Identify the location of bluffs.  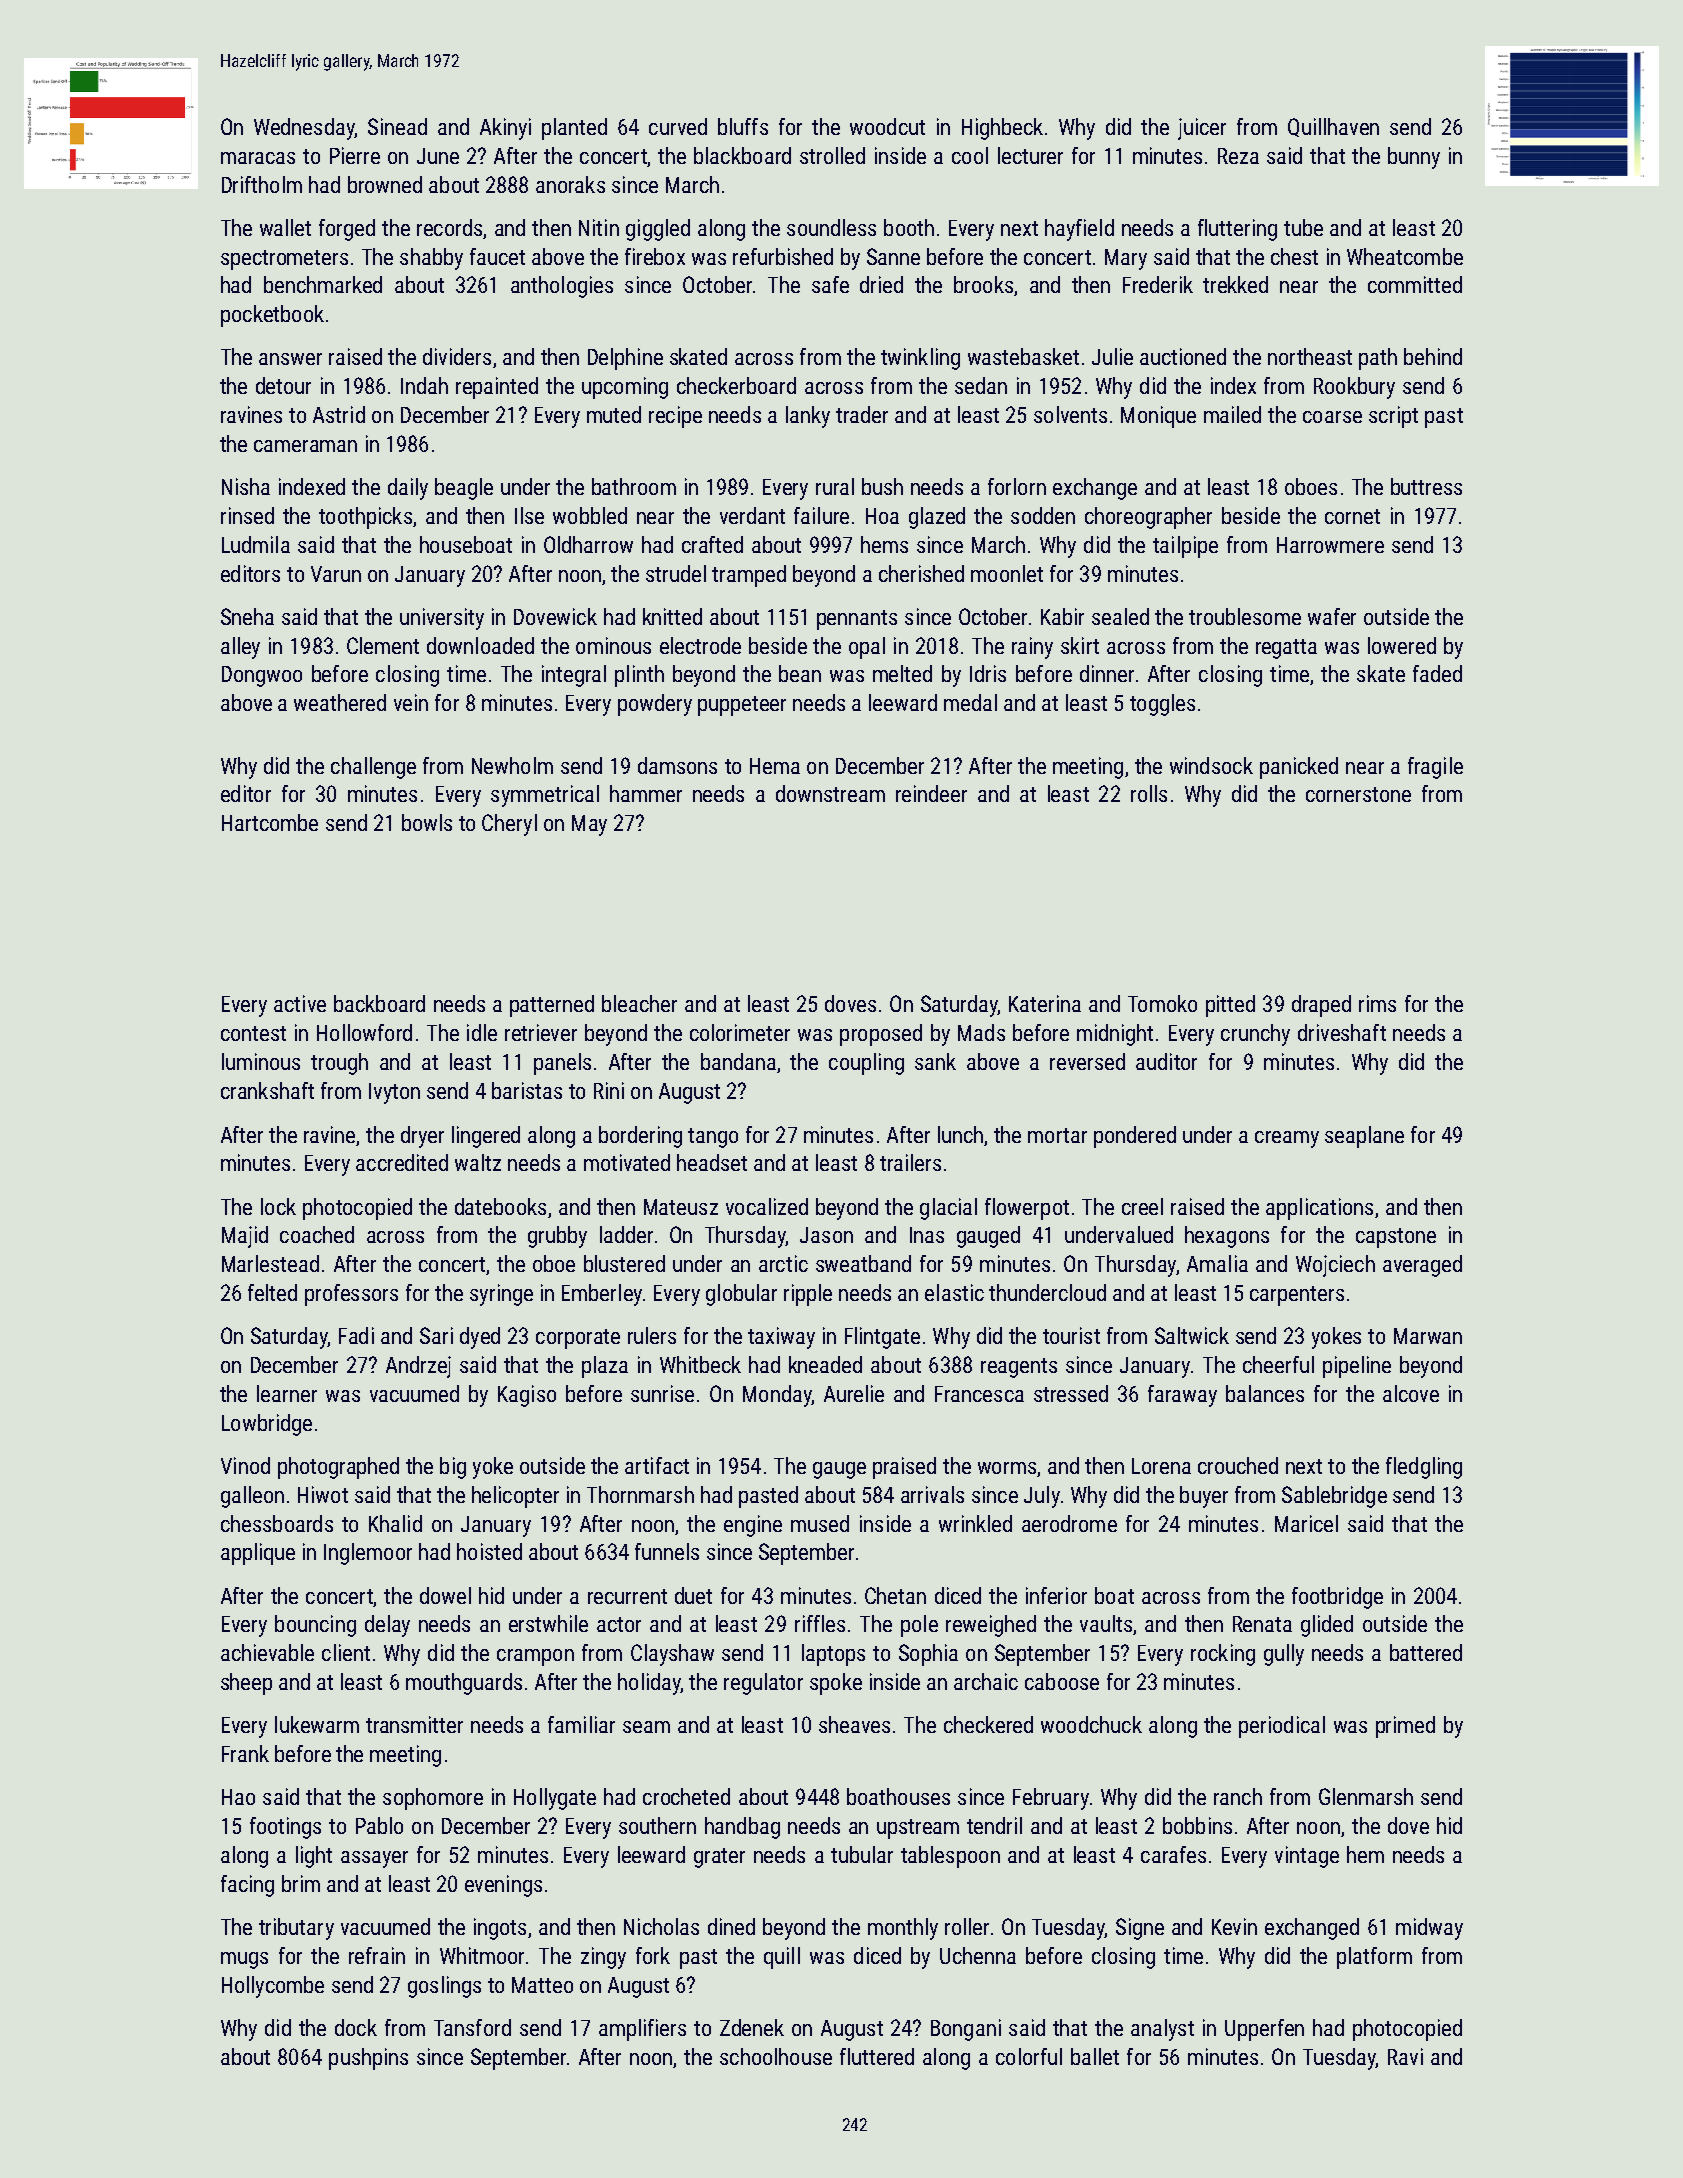
(743, 126).
